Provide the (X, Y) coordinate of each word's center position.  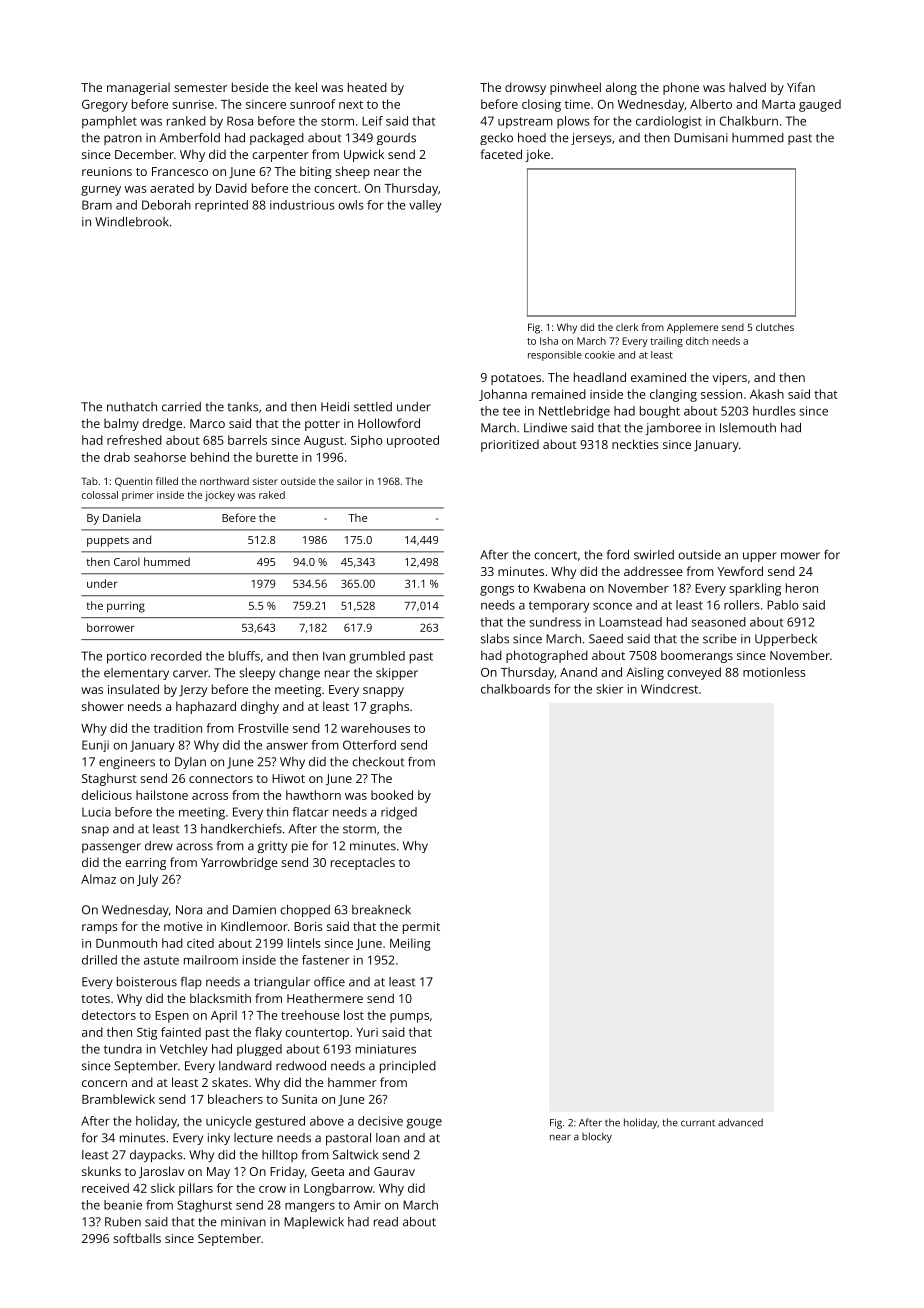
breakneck (381, 910)
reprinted (221, 206)
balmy (121, 424)
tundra (123, 1049)
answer (287, 746)
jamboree (673, 429)
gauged (820, 105)
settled (373, 407)
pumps (409, 1018)
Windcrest (669, 689)
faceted (501, 154)
